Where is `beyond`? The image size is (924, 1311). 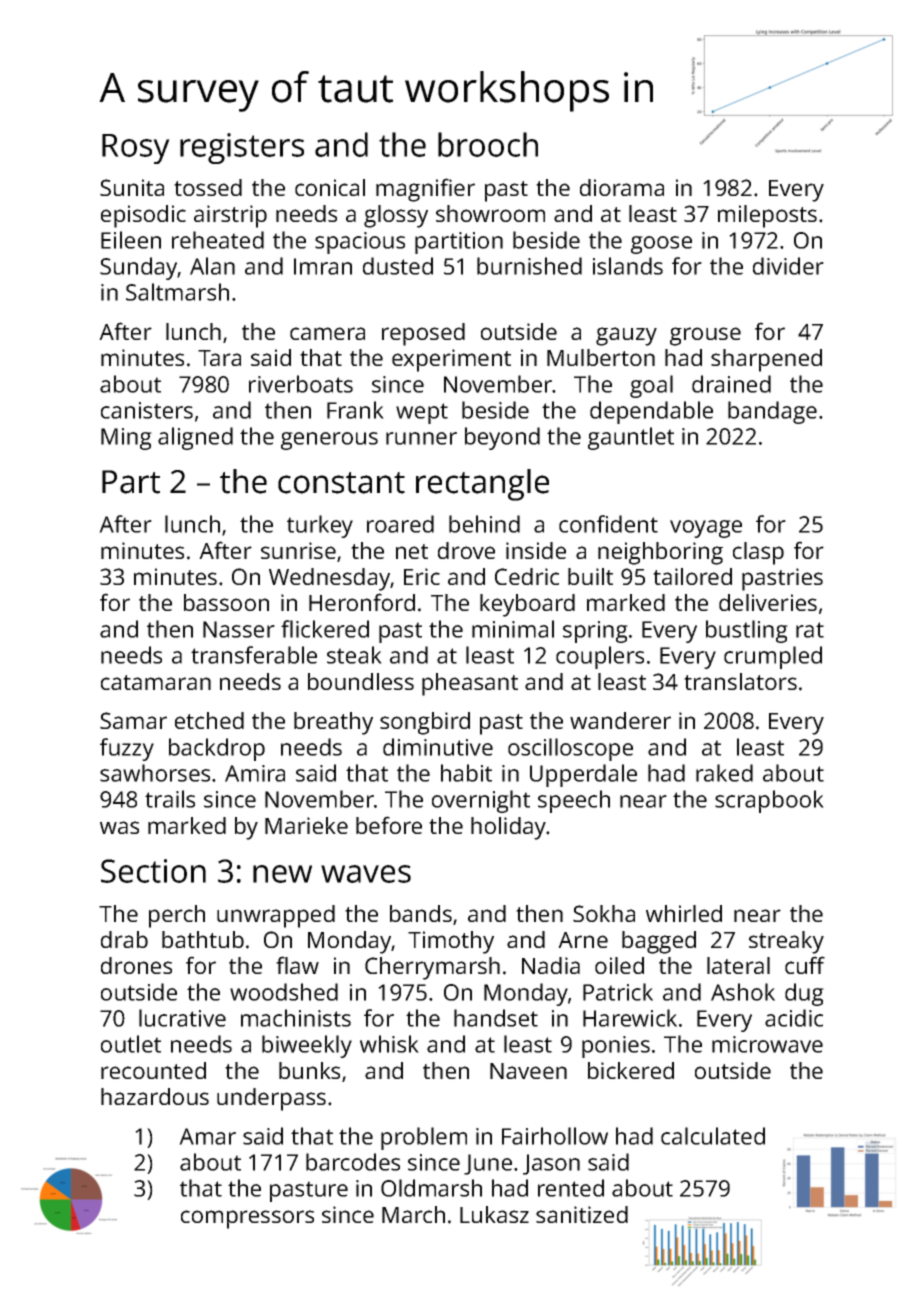
beyond is located at coordinates (502, 438).
